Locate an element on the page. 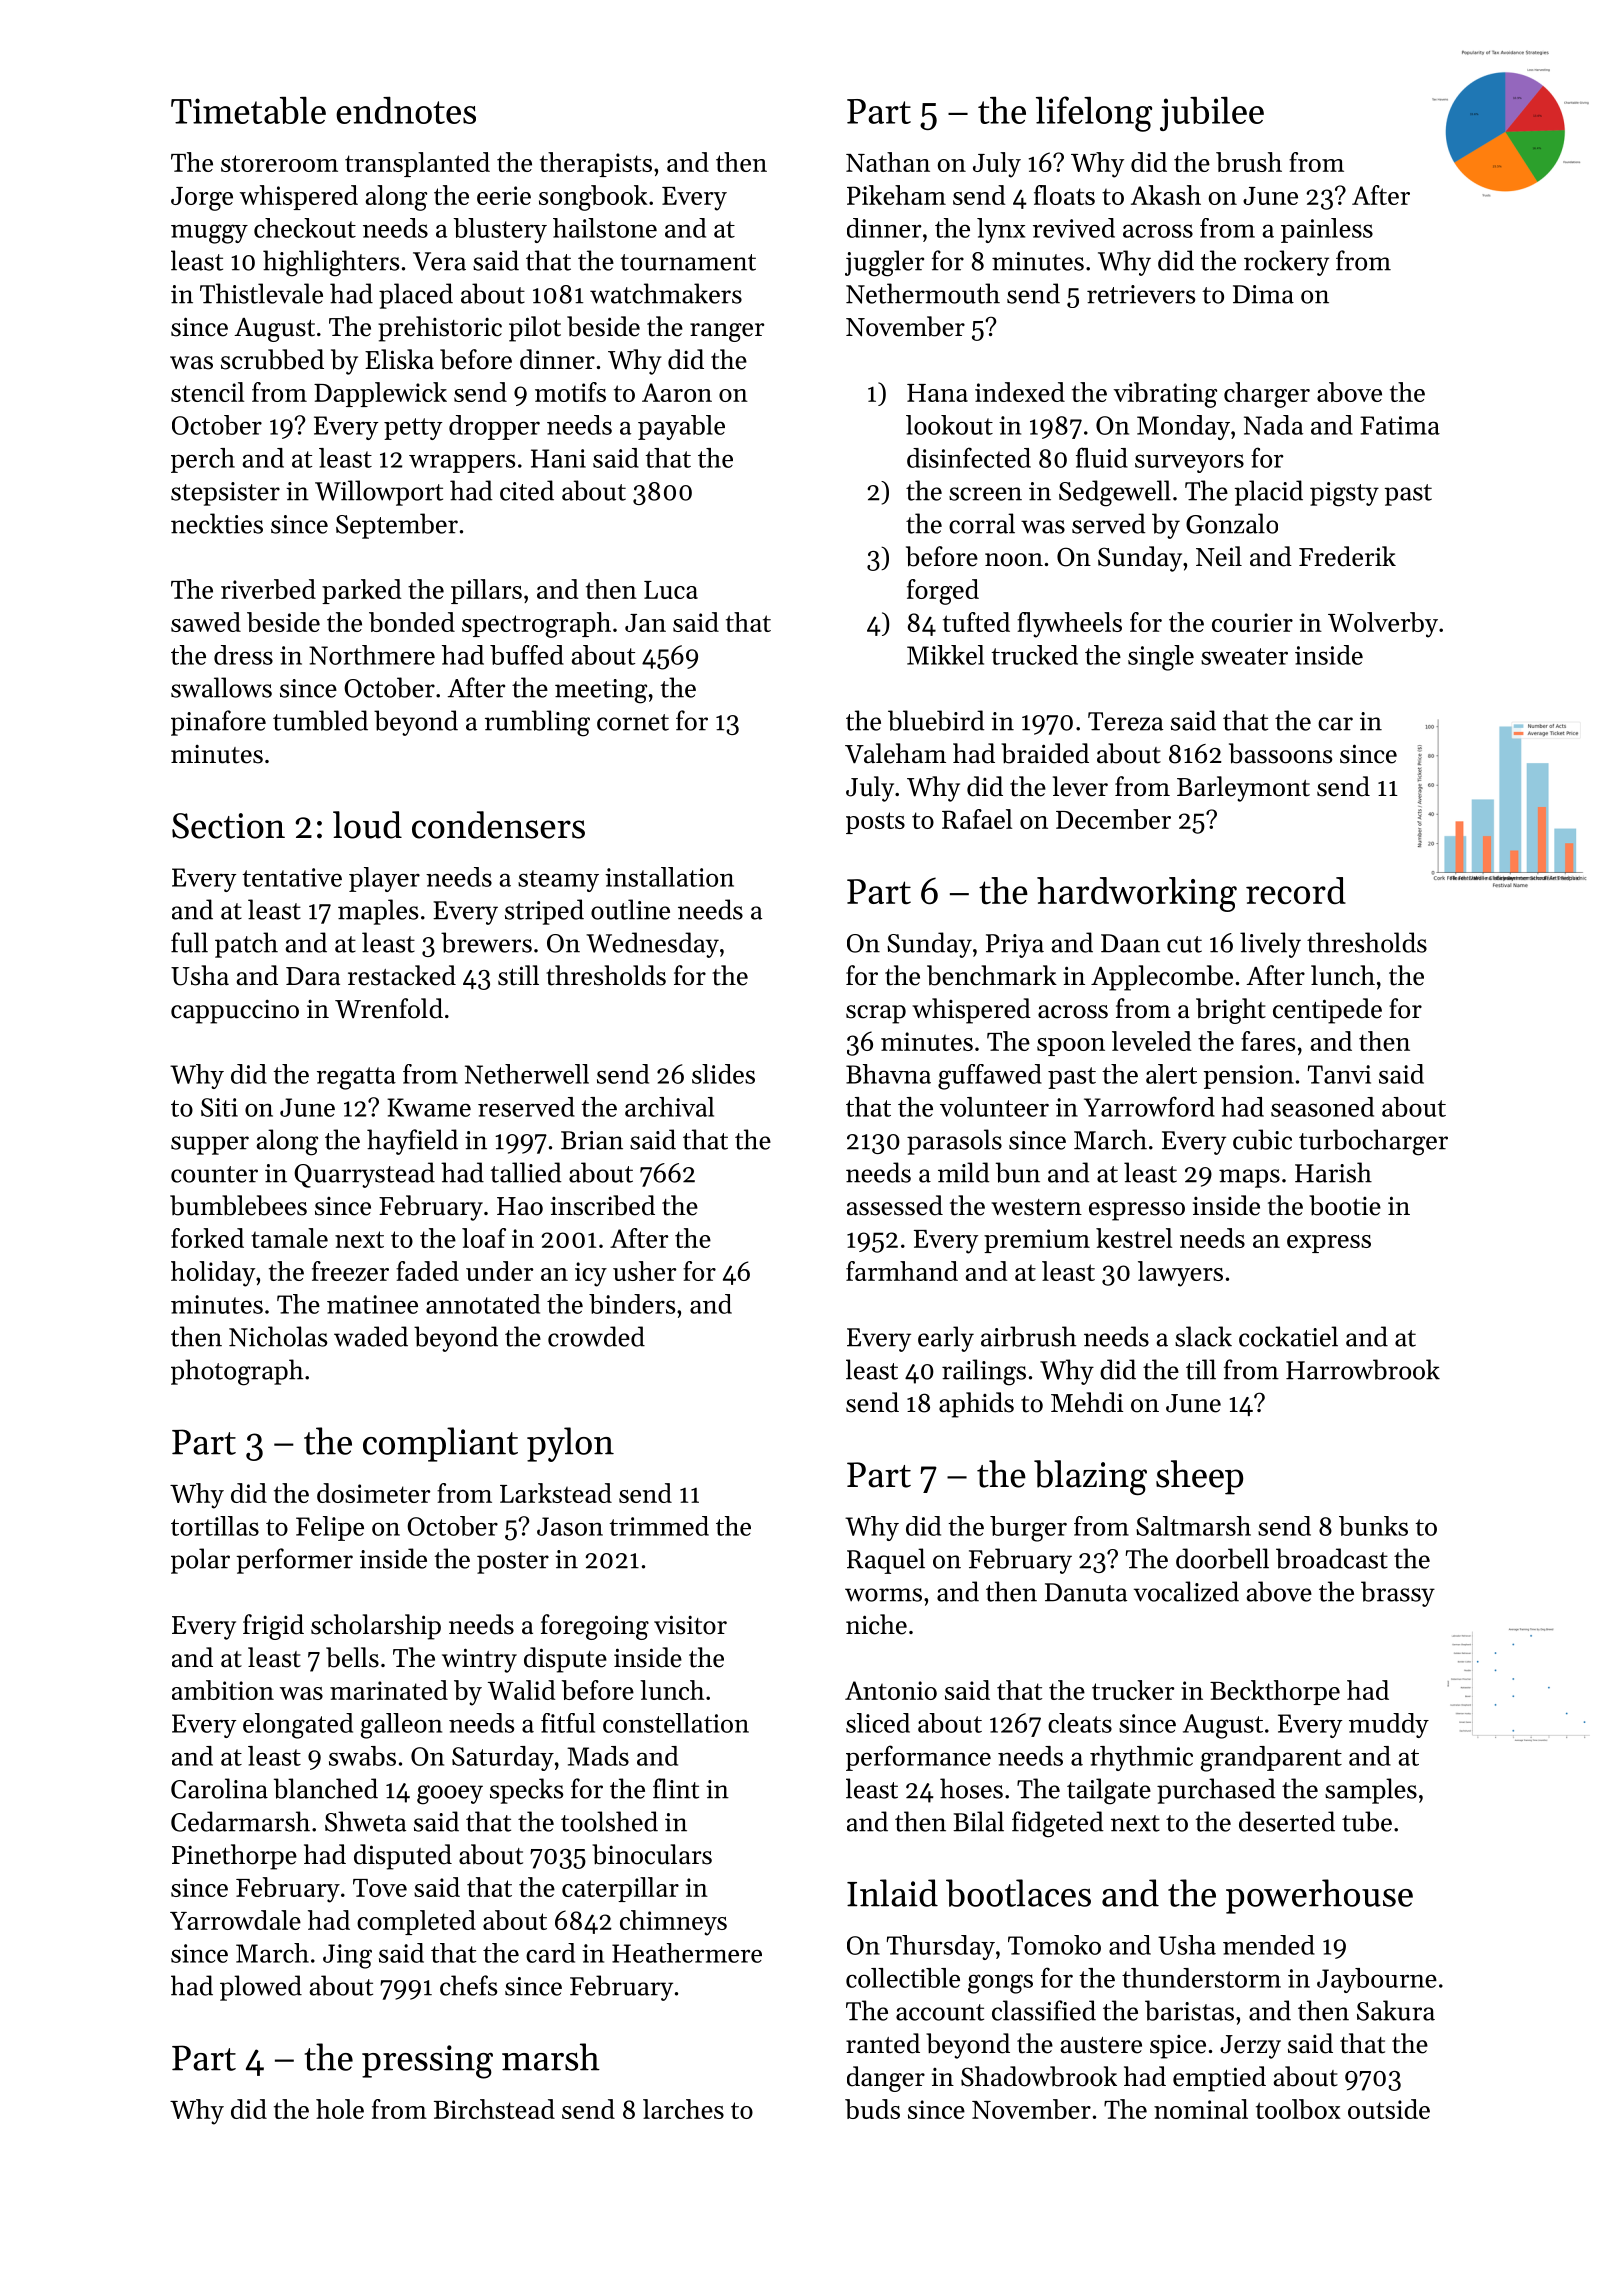 The width and height of the page is (1620, 2292). Nathan is located at coordinates (888, 162).
